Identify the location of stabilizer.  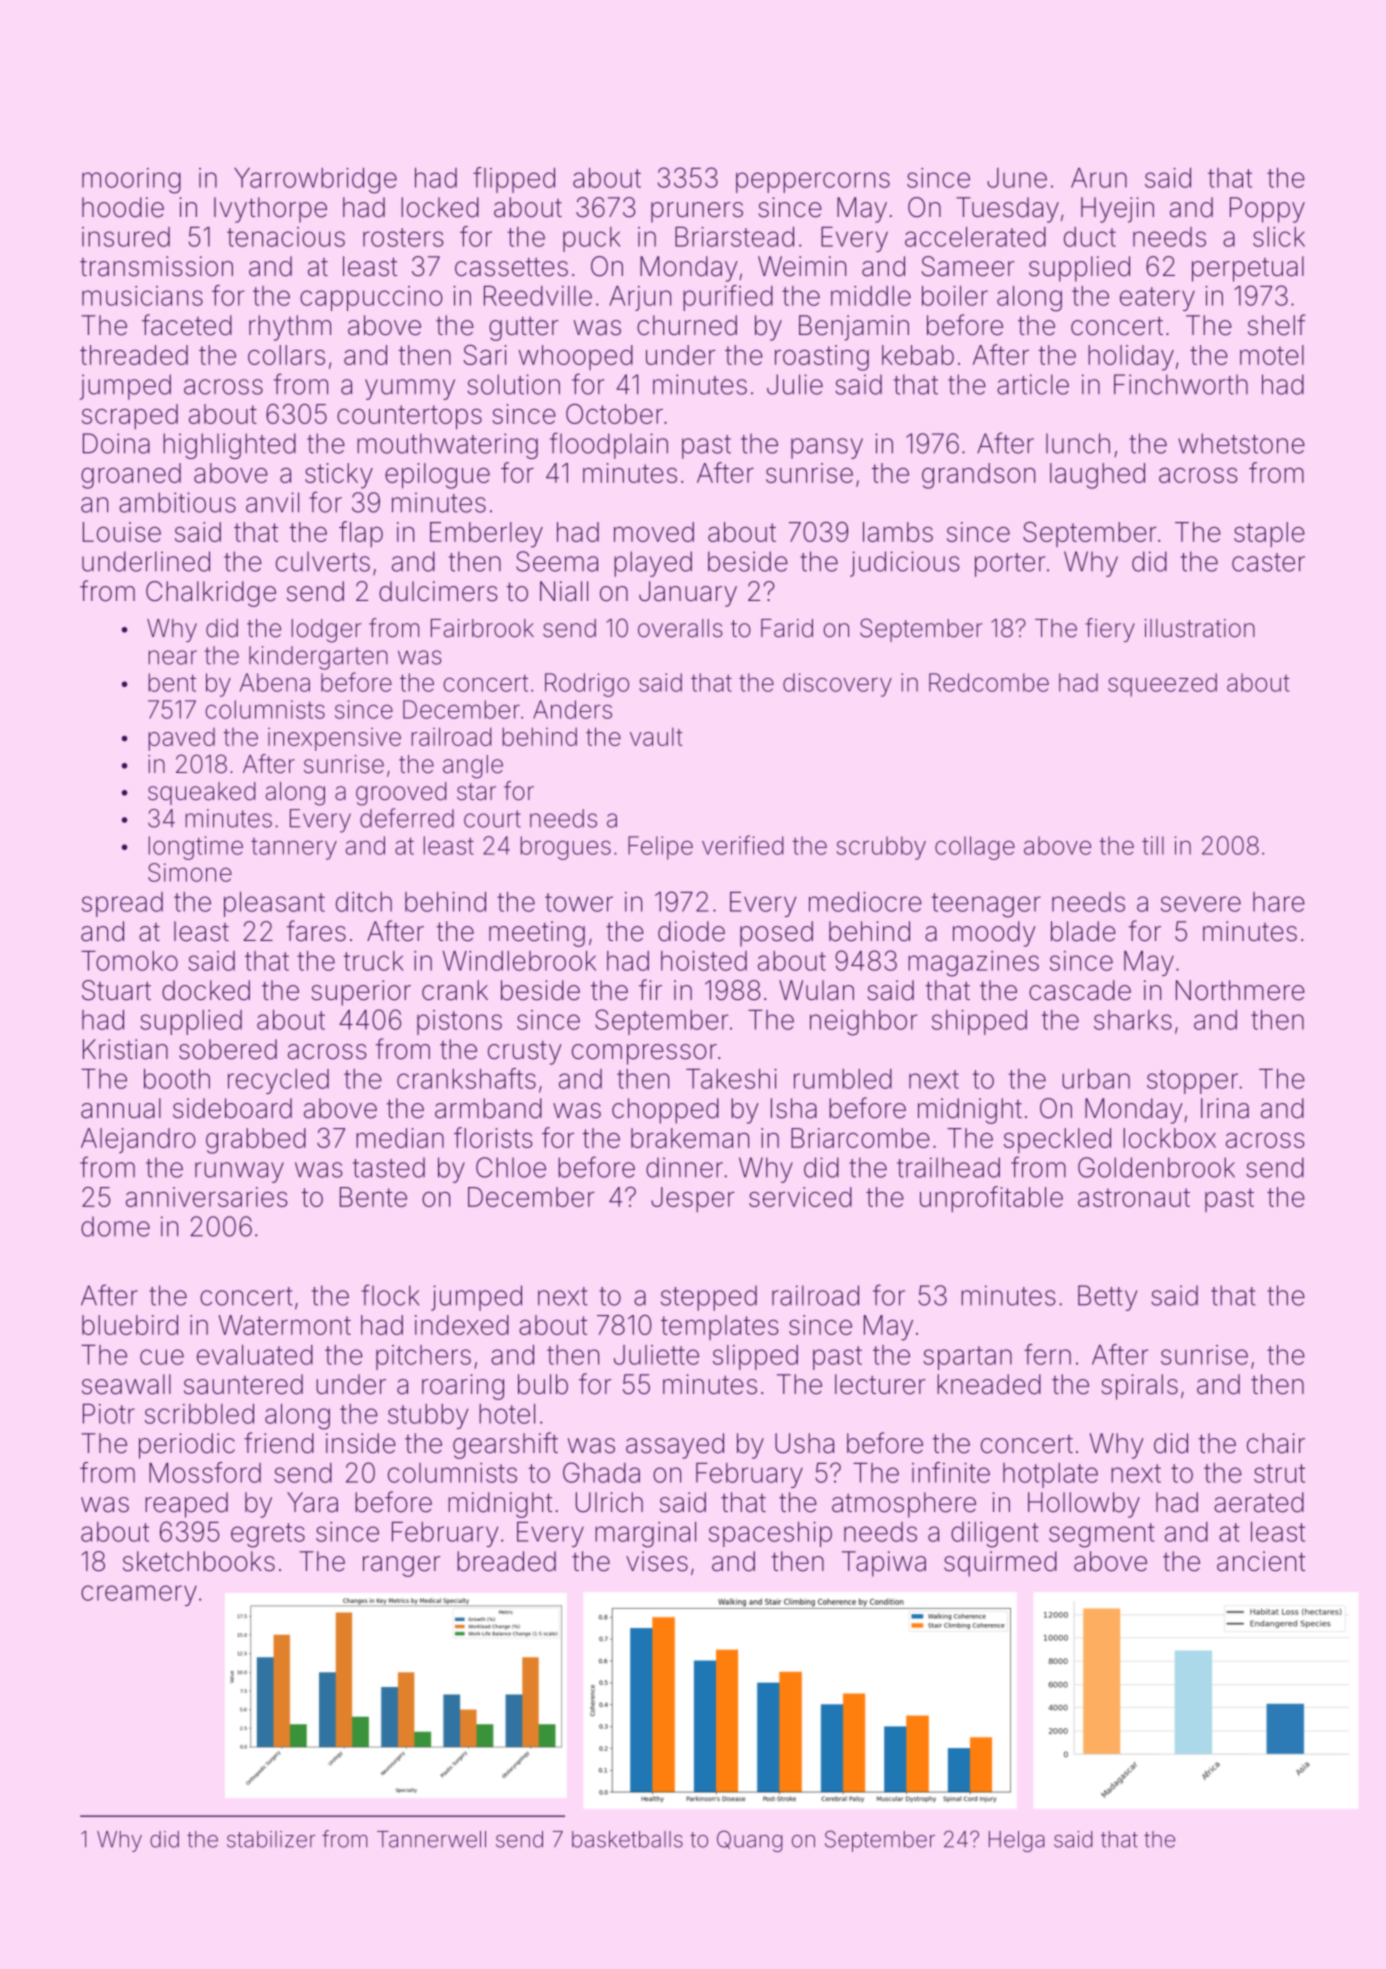
(271, 1839).
